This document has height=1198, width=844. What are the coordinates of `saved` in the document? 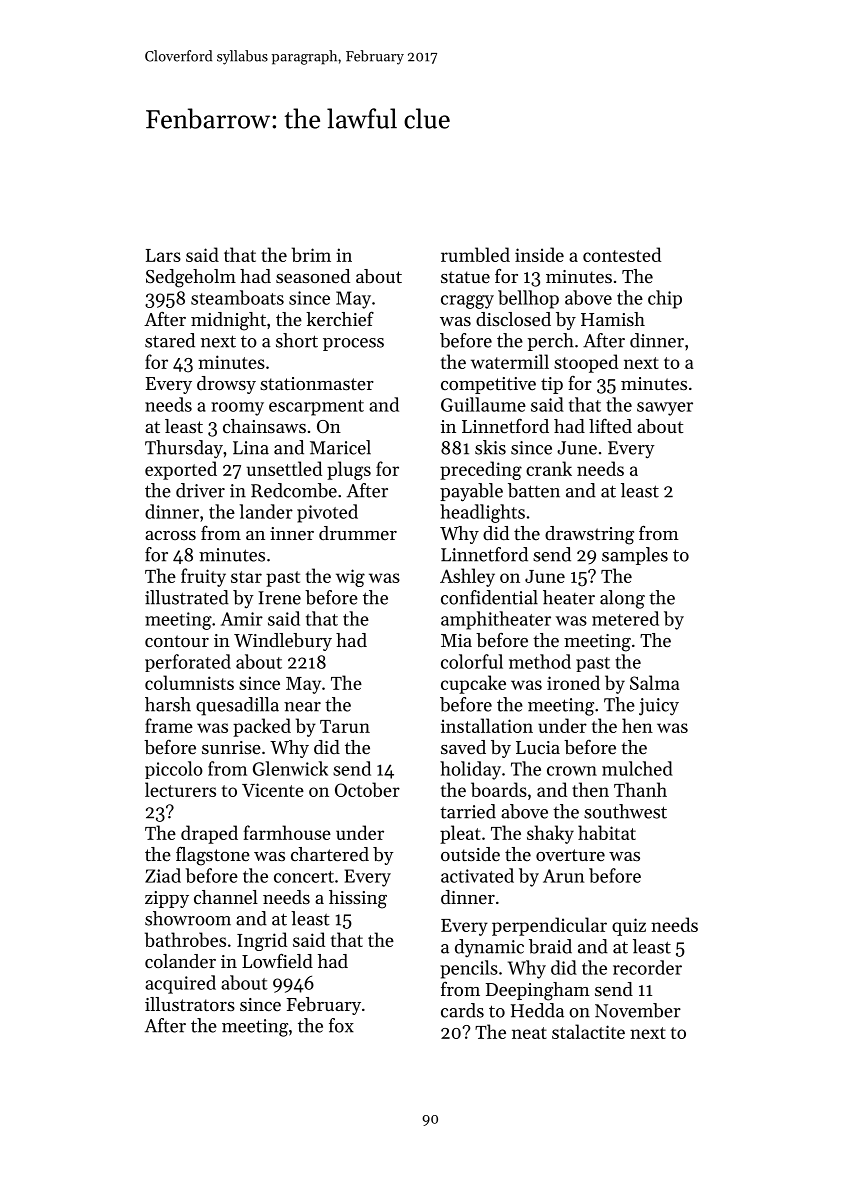 It's located at (463, 747).
